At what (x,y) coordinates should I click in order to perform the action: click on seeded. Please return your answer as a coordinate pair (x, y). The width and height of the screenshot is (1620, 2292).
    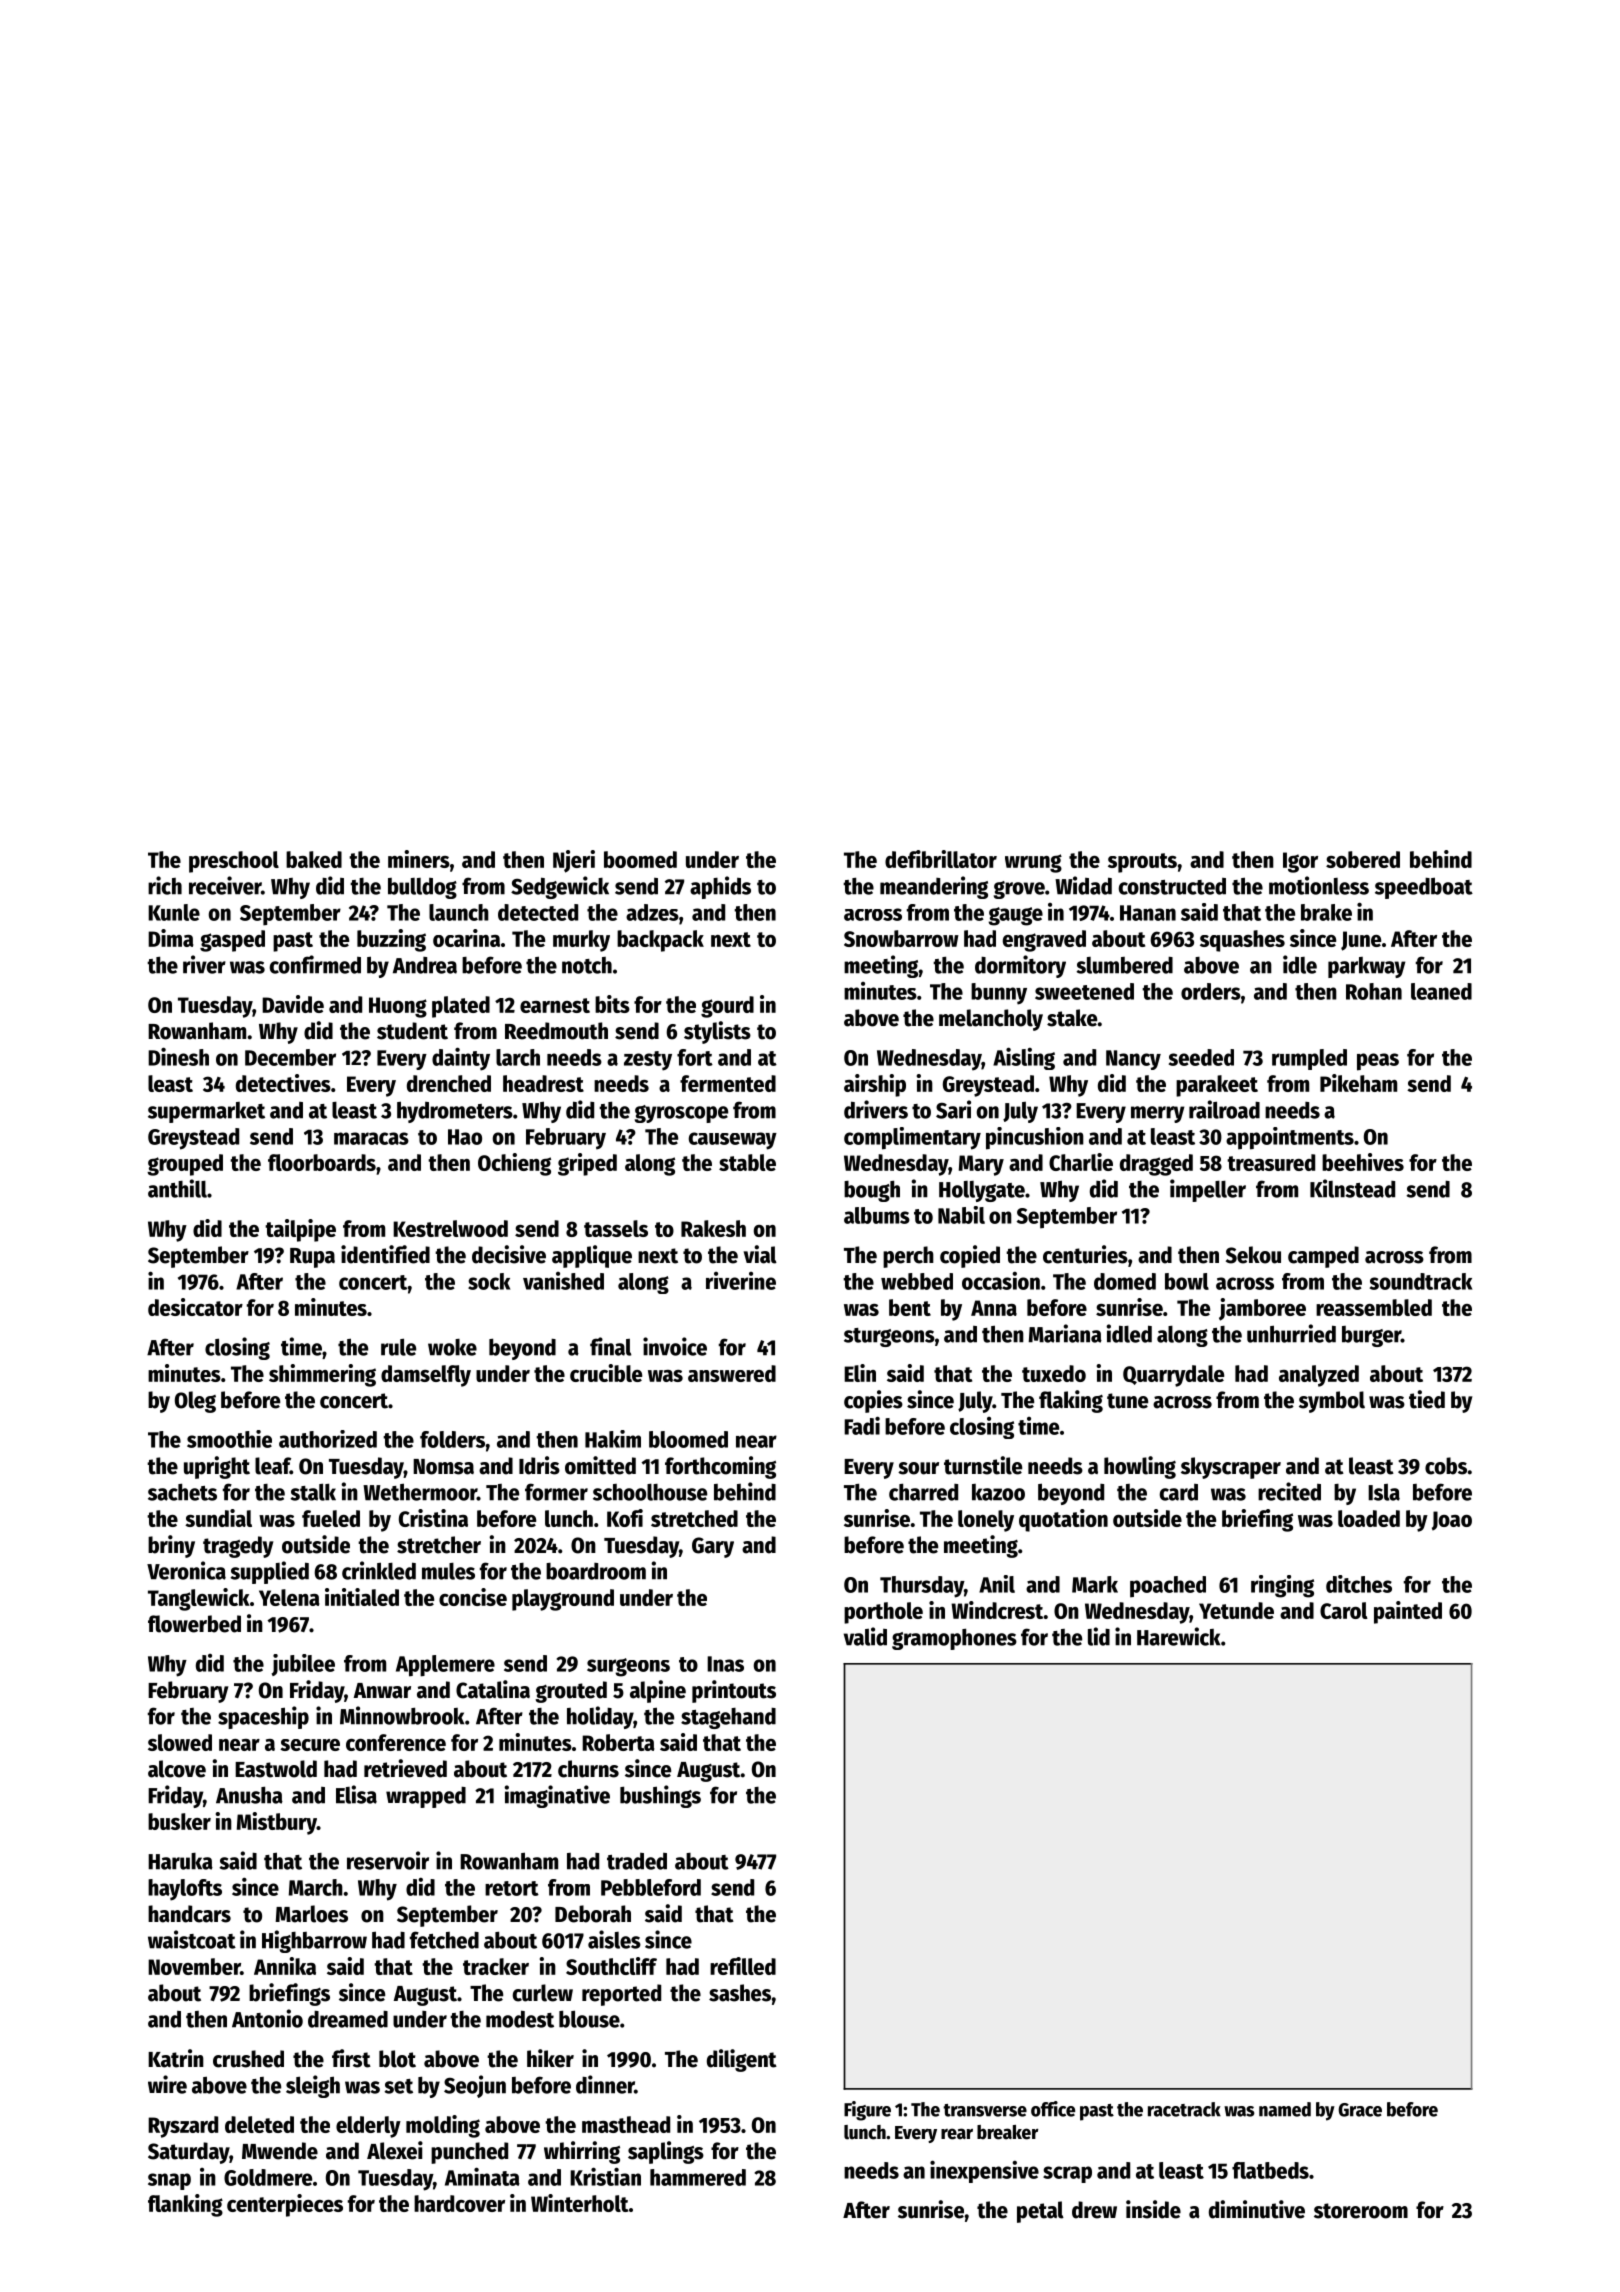
    Looking at the image, I should click on (1201, 1057).
